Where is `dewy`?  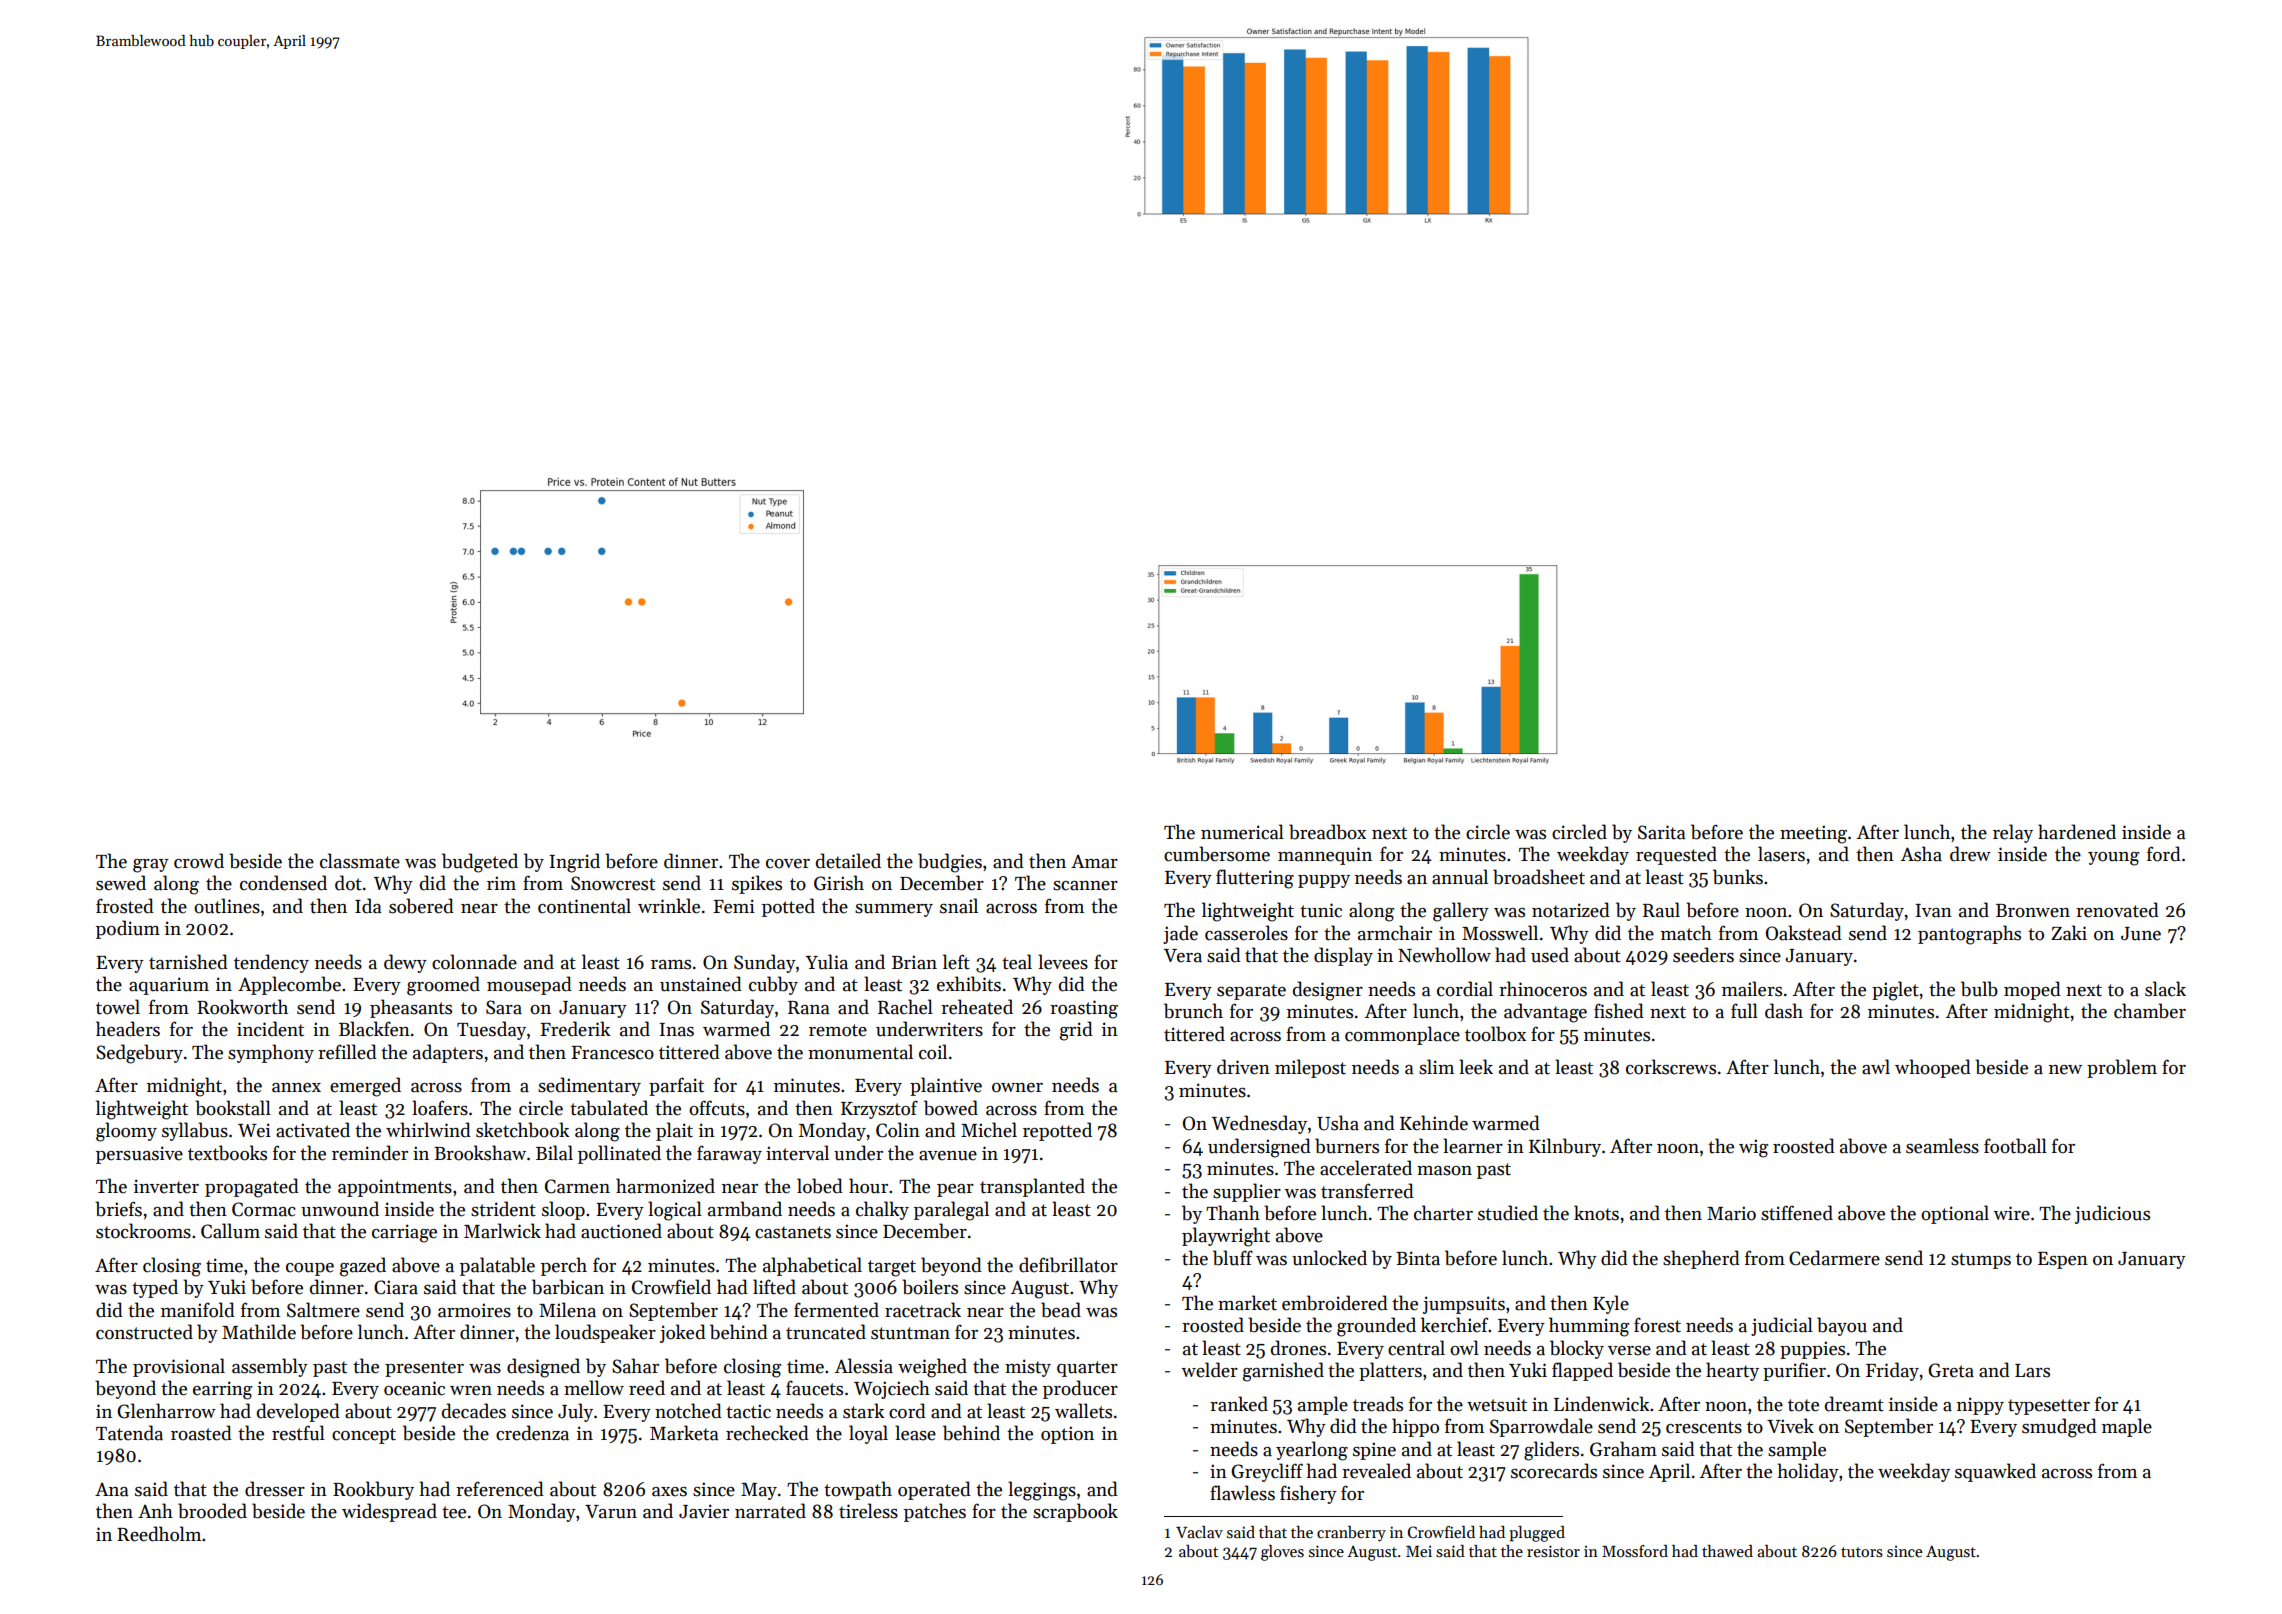 dewy is located at coordinates (405, 963).
